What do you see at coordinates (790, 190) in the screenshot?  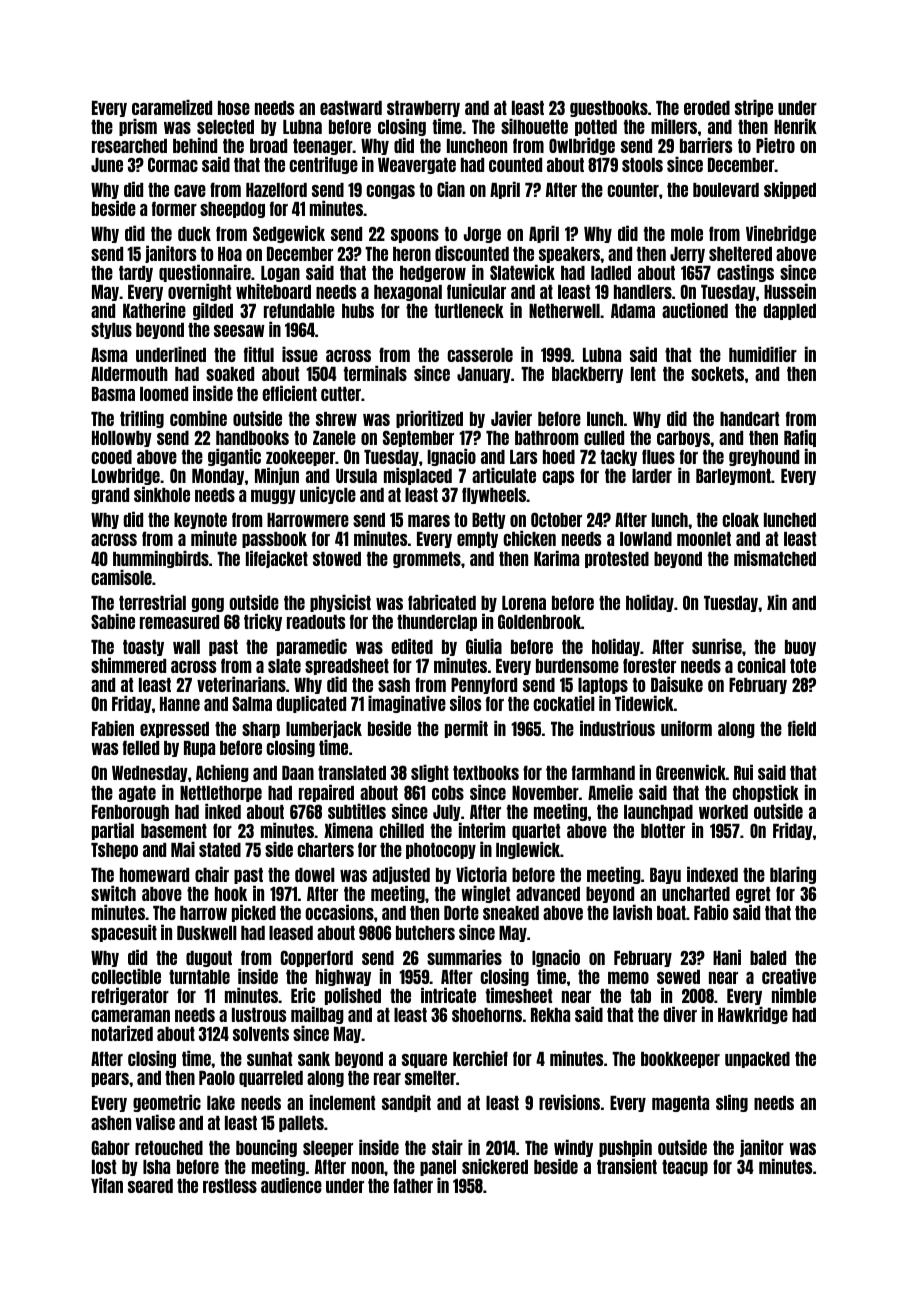 I see `skipped` at bounding box center [790, 190].
